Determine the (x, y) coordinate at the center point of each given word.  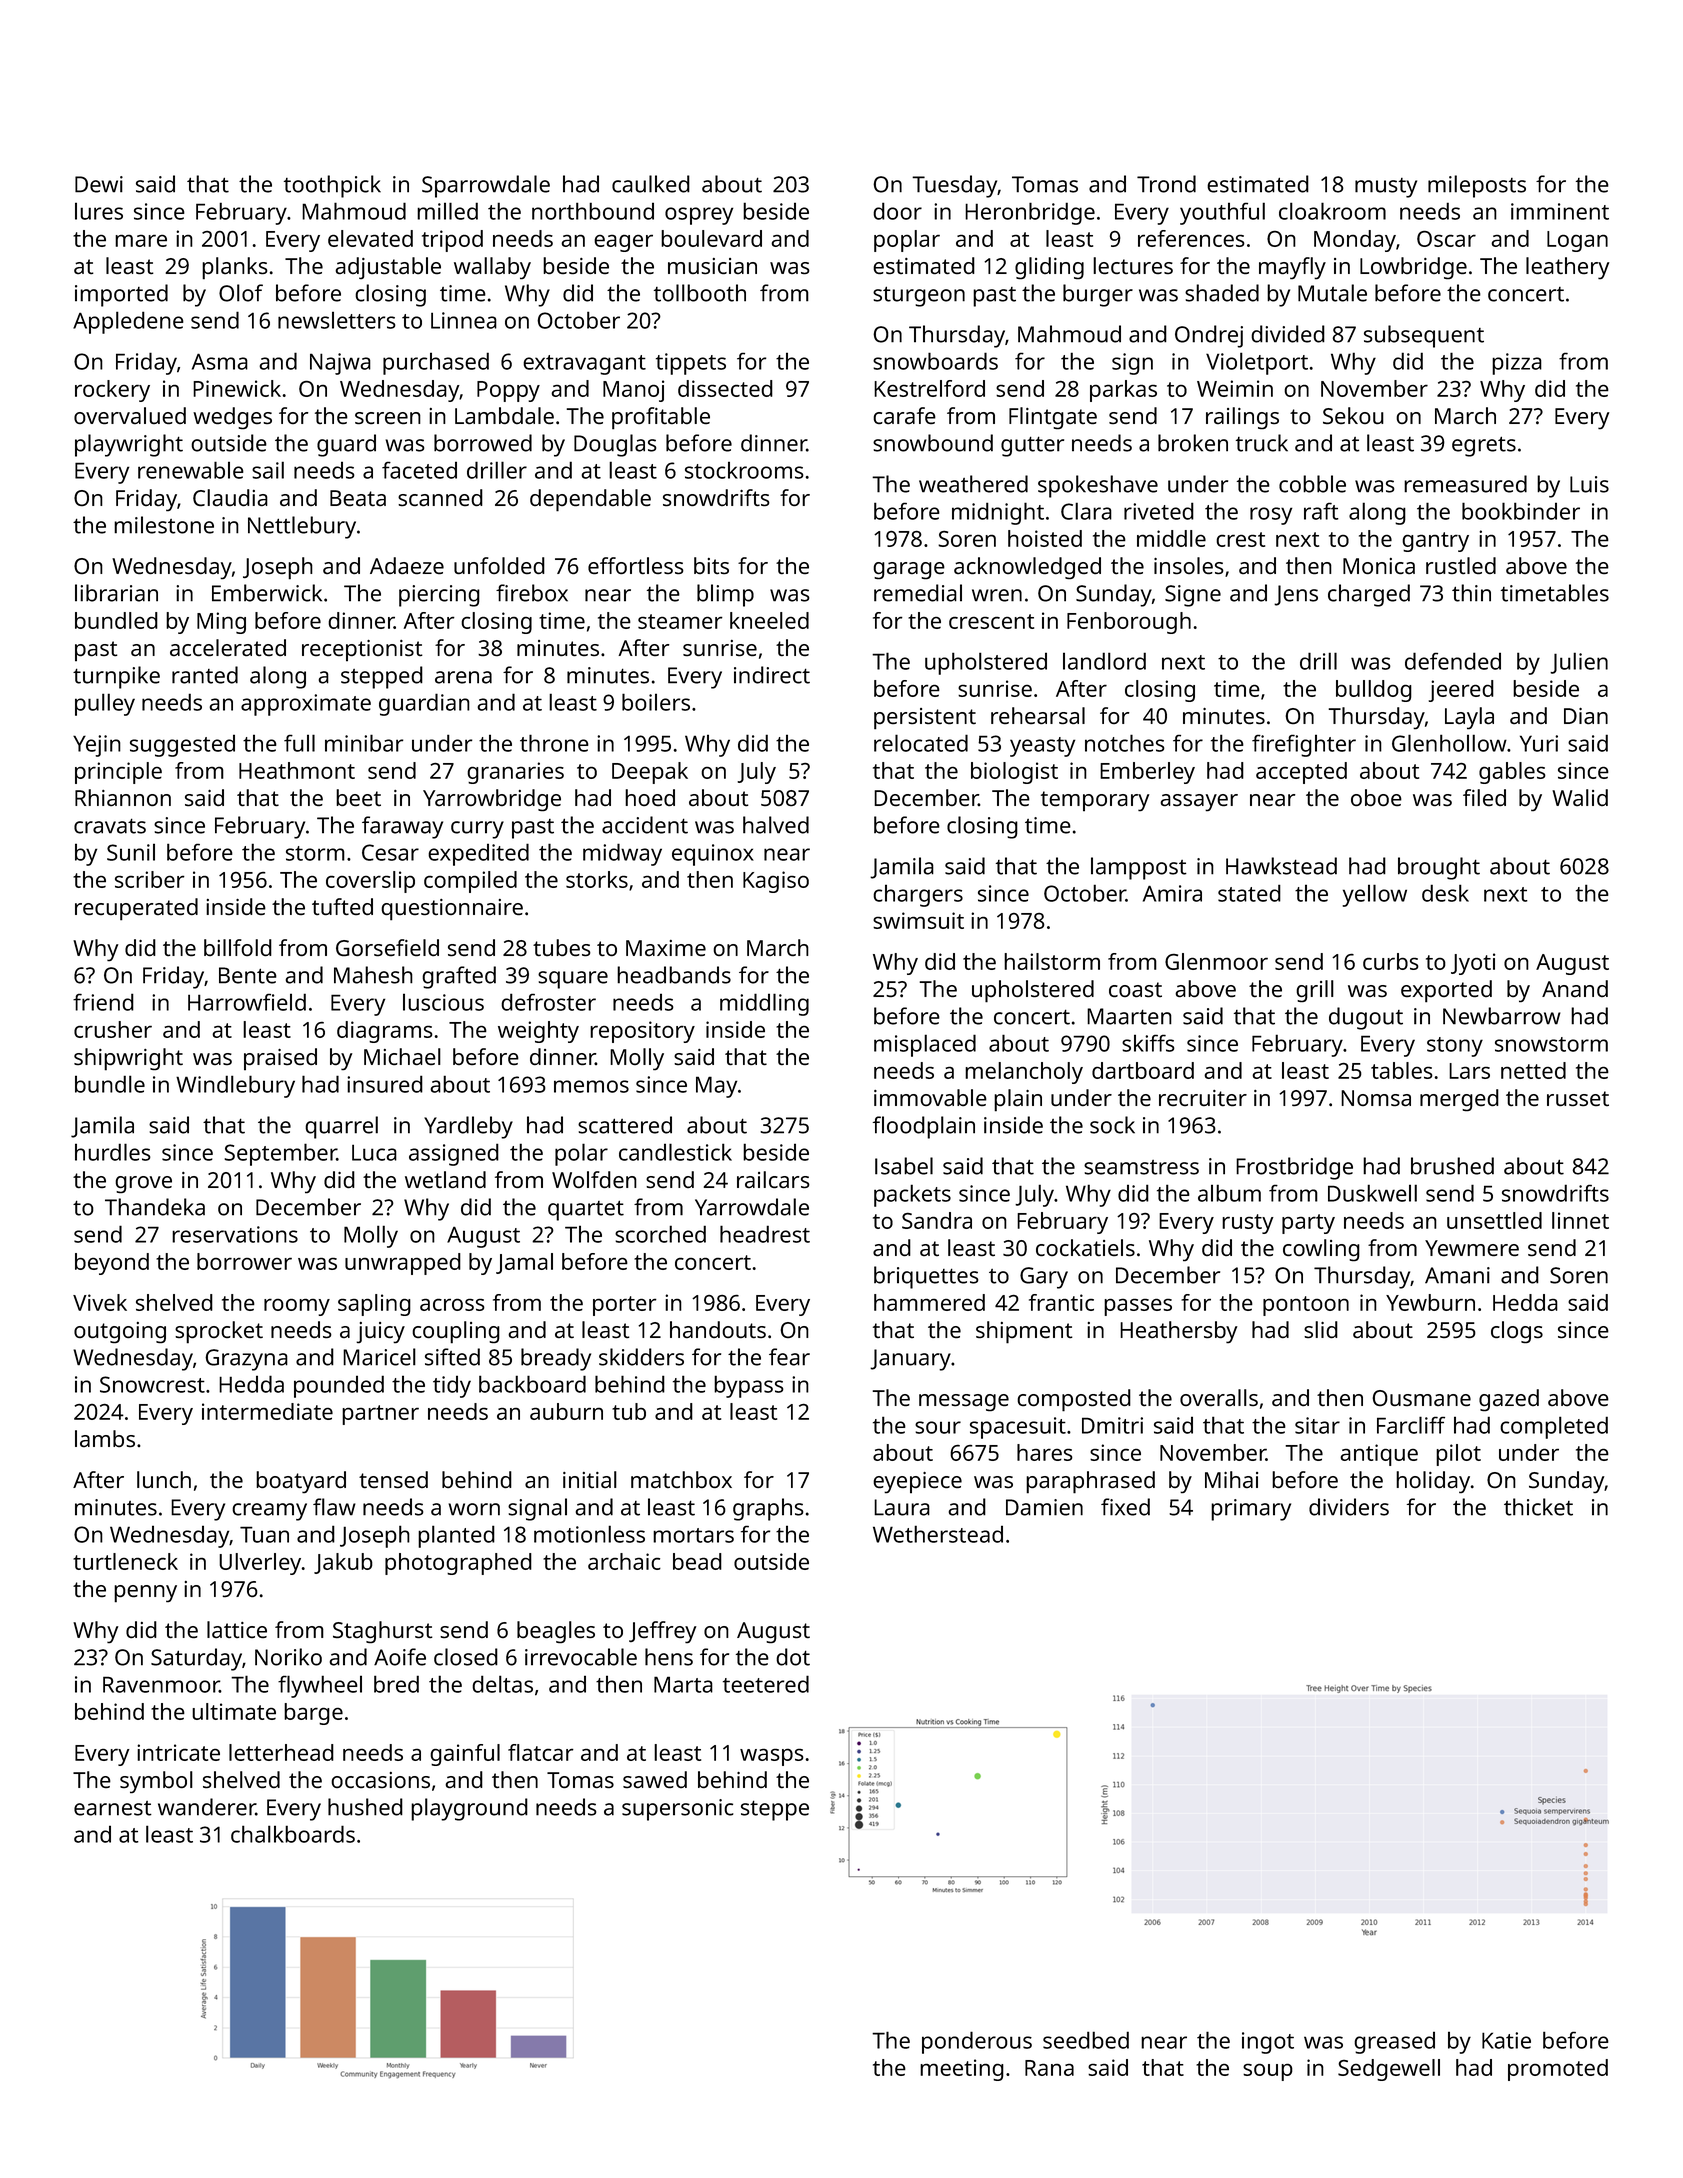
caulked (651, 184)
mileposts (1477, 186)
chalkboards (293, 1834)
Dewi (99, 184)
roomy (297, 1307)
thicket (1538, 1507)
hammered (929, 1302)
